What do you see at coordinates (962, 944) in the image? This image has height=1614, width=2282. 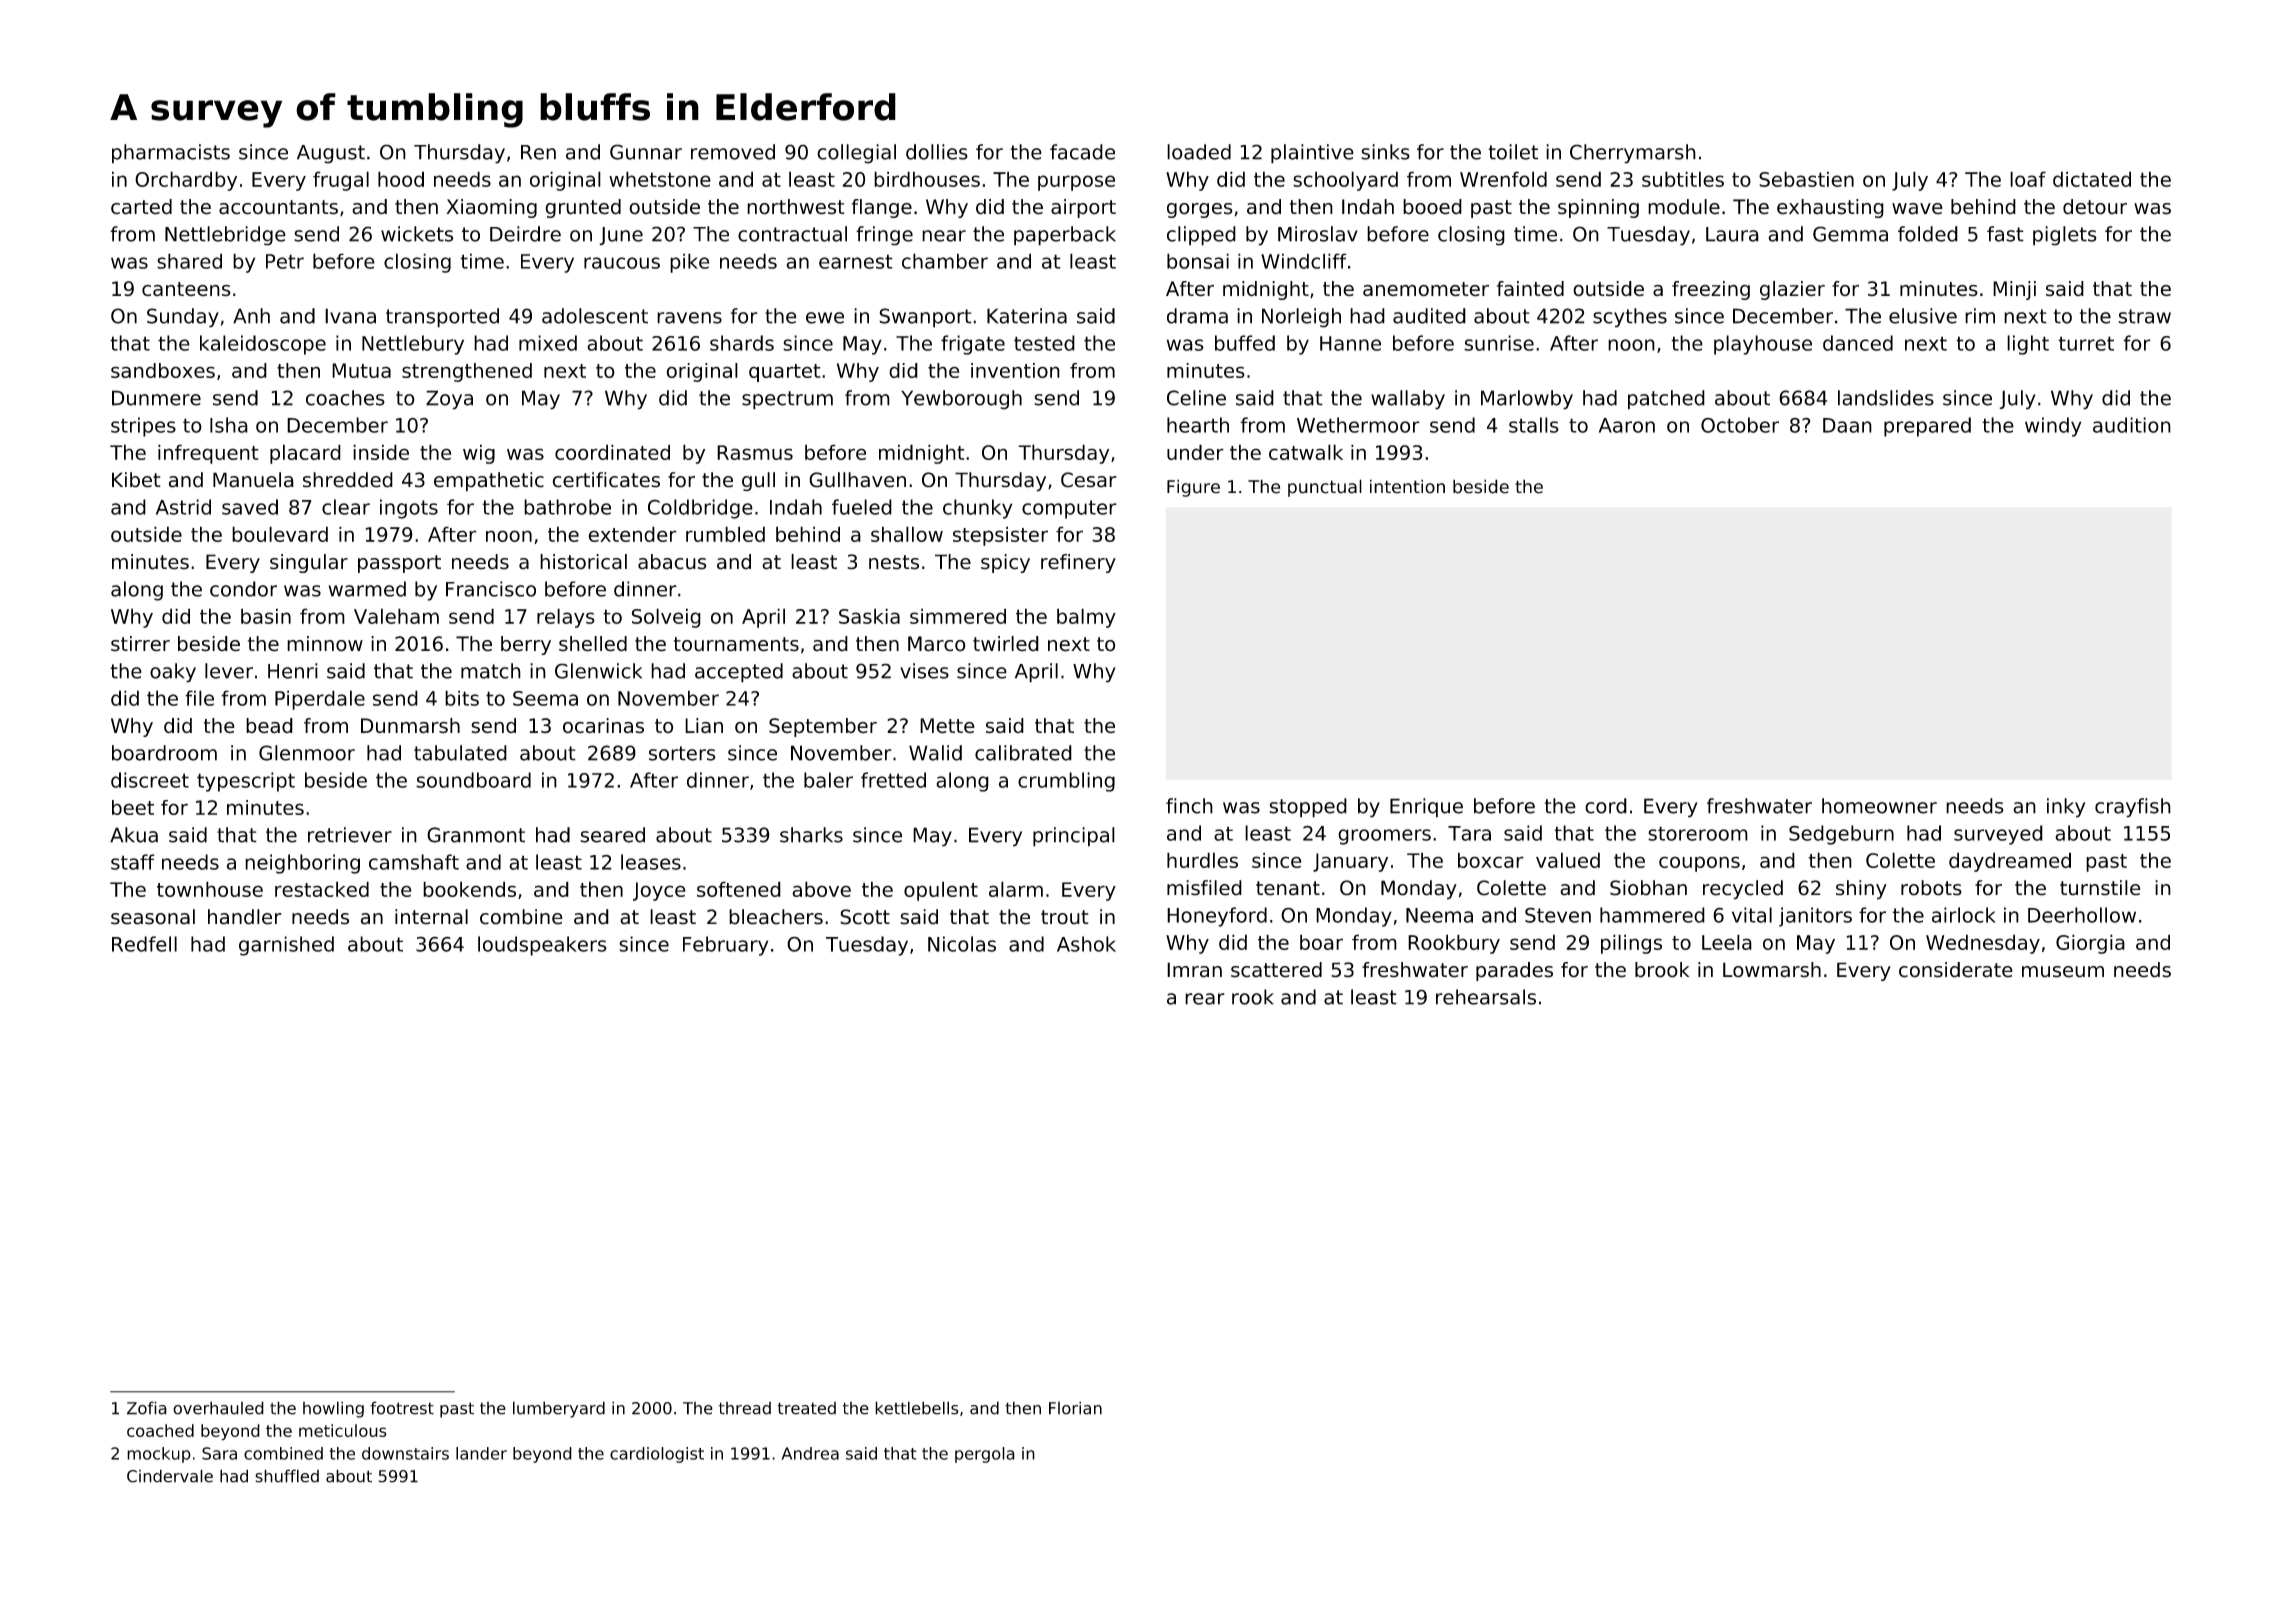 I see `Nicolas` at bounding box center [962, 944].
